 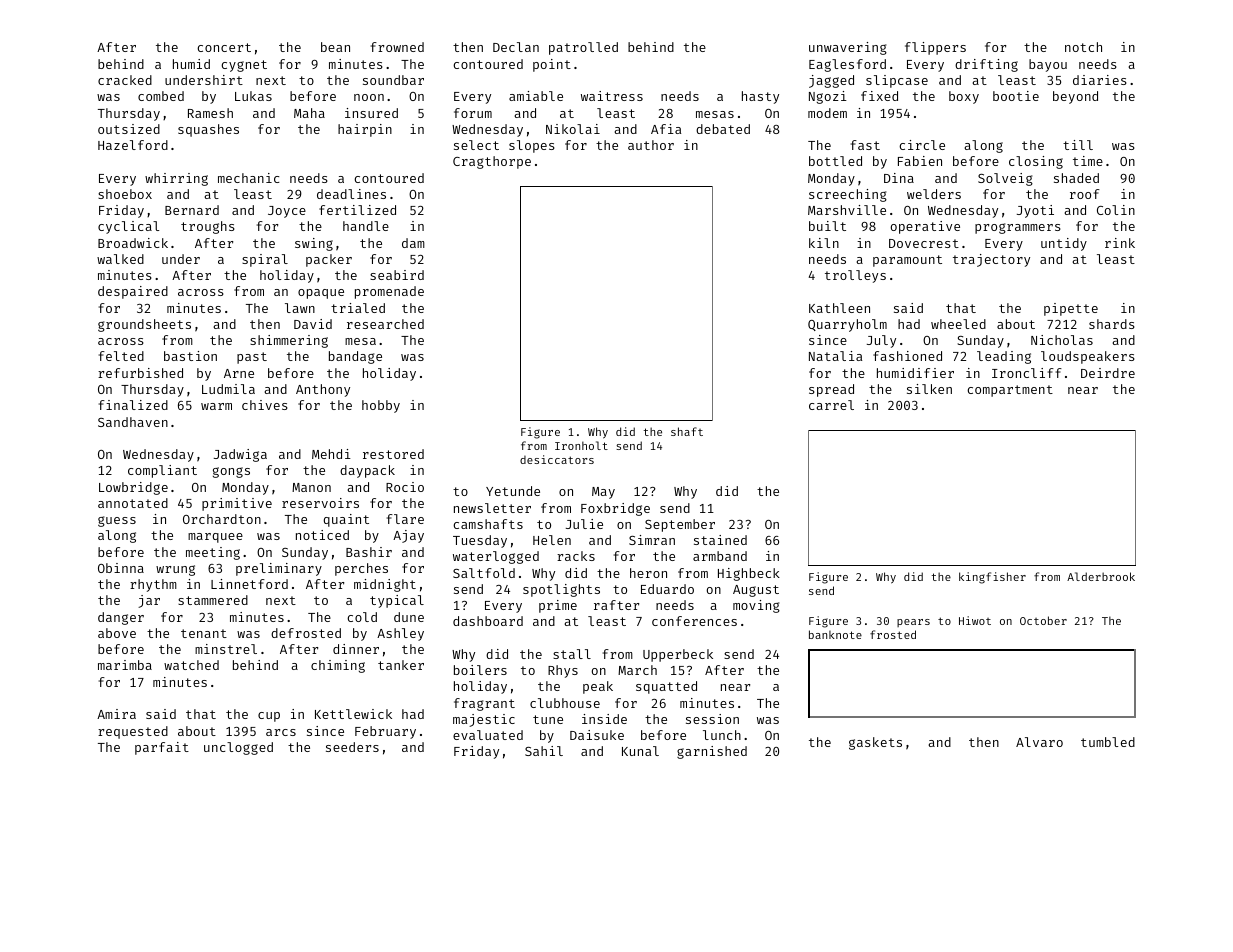 What do you see at coordinates (1101, 576) in the page?
I see `Alderbrook` at bounding box center [1101, 576].
